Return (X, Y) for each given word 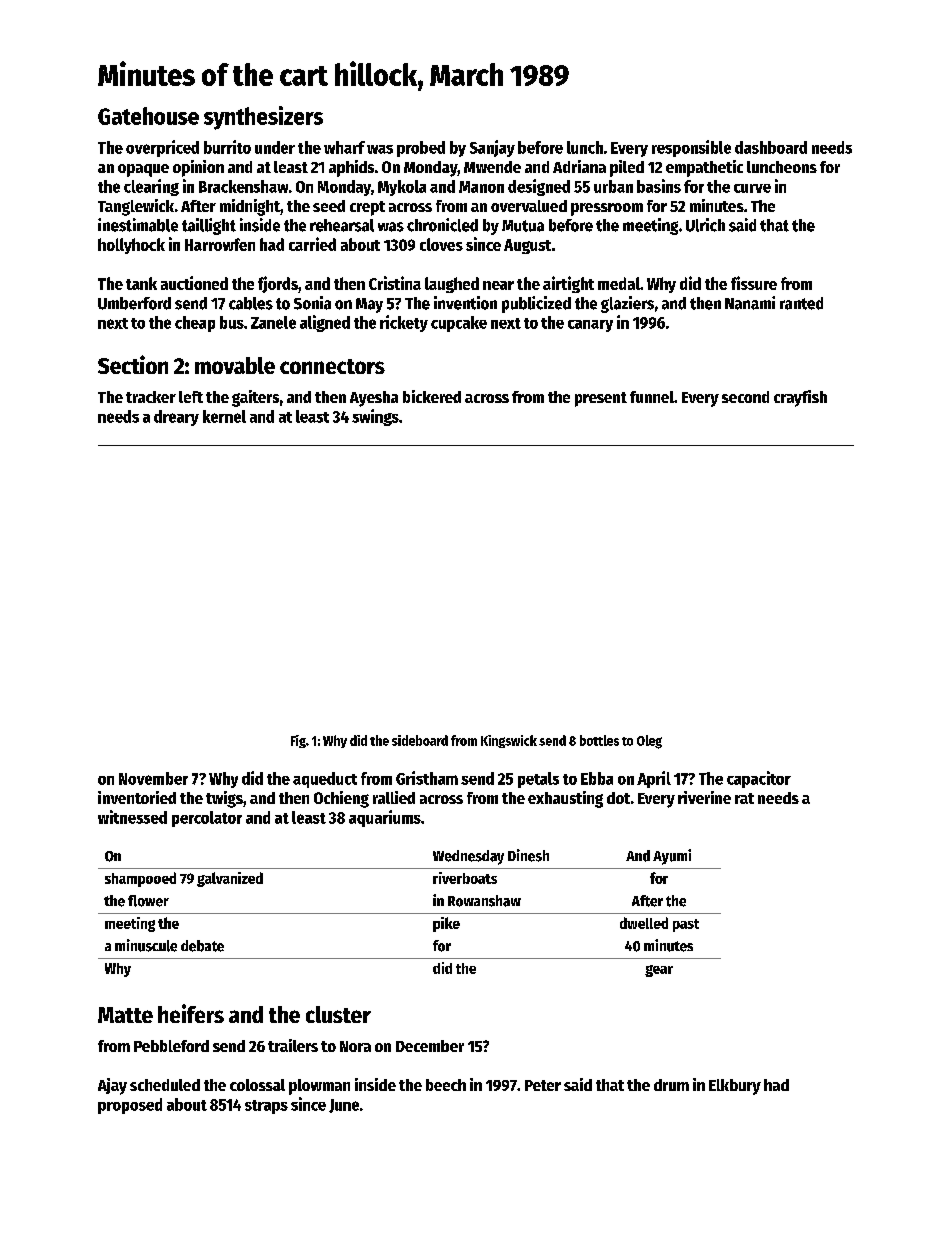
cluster (338, 1014)
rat (744, 798)
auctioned (194, 283)
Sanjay (492, 148)
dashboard (771, 147)
